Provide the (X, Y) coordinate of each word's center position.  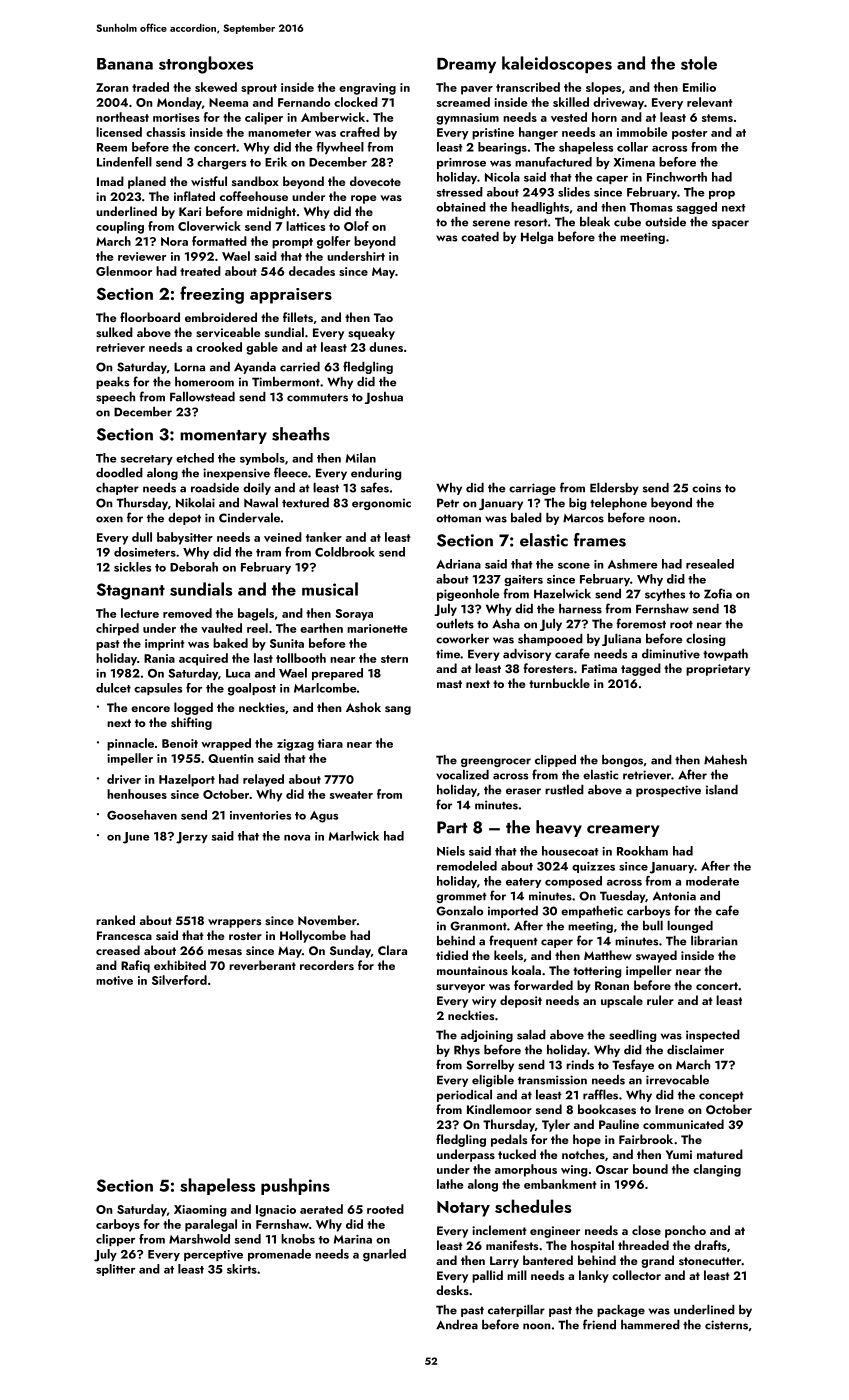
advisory (527, 655)
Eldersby (614, 489)
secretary (146, 460)
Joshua (384, 398)
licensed (119, 132)
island (722, 790)
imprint (165, 645)
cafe (727, 910)
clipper (115, 1240)
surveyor (461, 988)
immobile (642, 132)
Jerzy (192, 838)
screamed (463, 102)
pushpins (295, 1186)
